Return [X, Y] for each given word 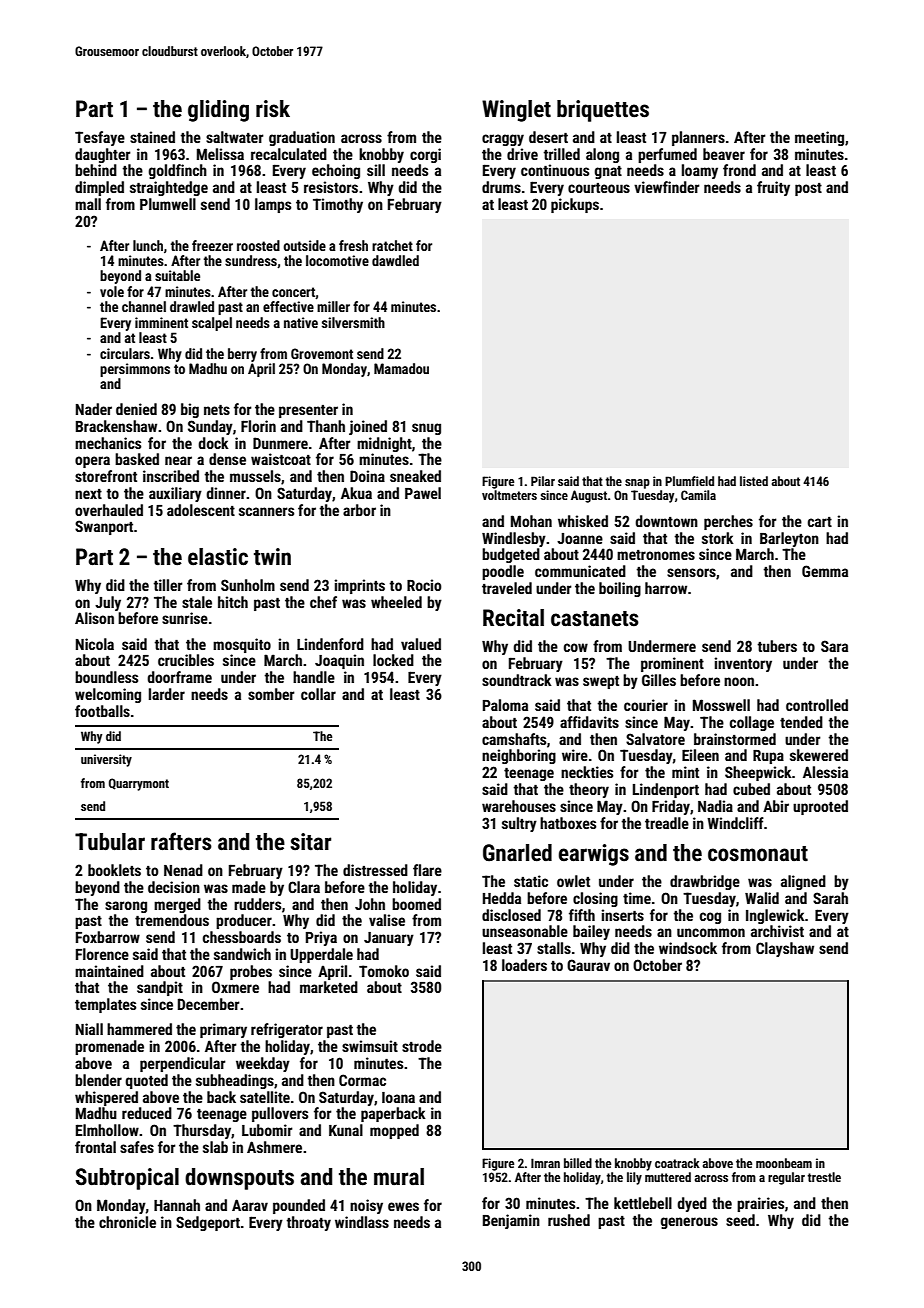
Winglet [516, 111]
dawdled [395, 260]
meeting [819, 138]
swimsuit [370, 1046]
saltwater [235, 137]
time [637, 898]
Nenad [183, 870]
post [808, 189]
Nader [94, 409]
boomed [416, 904]
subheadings [235, 1081]
